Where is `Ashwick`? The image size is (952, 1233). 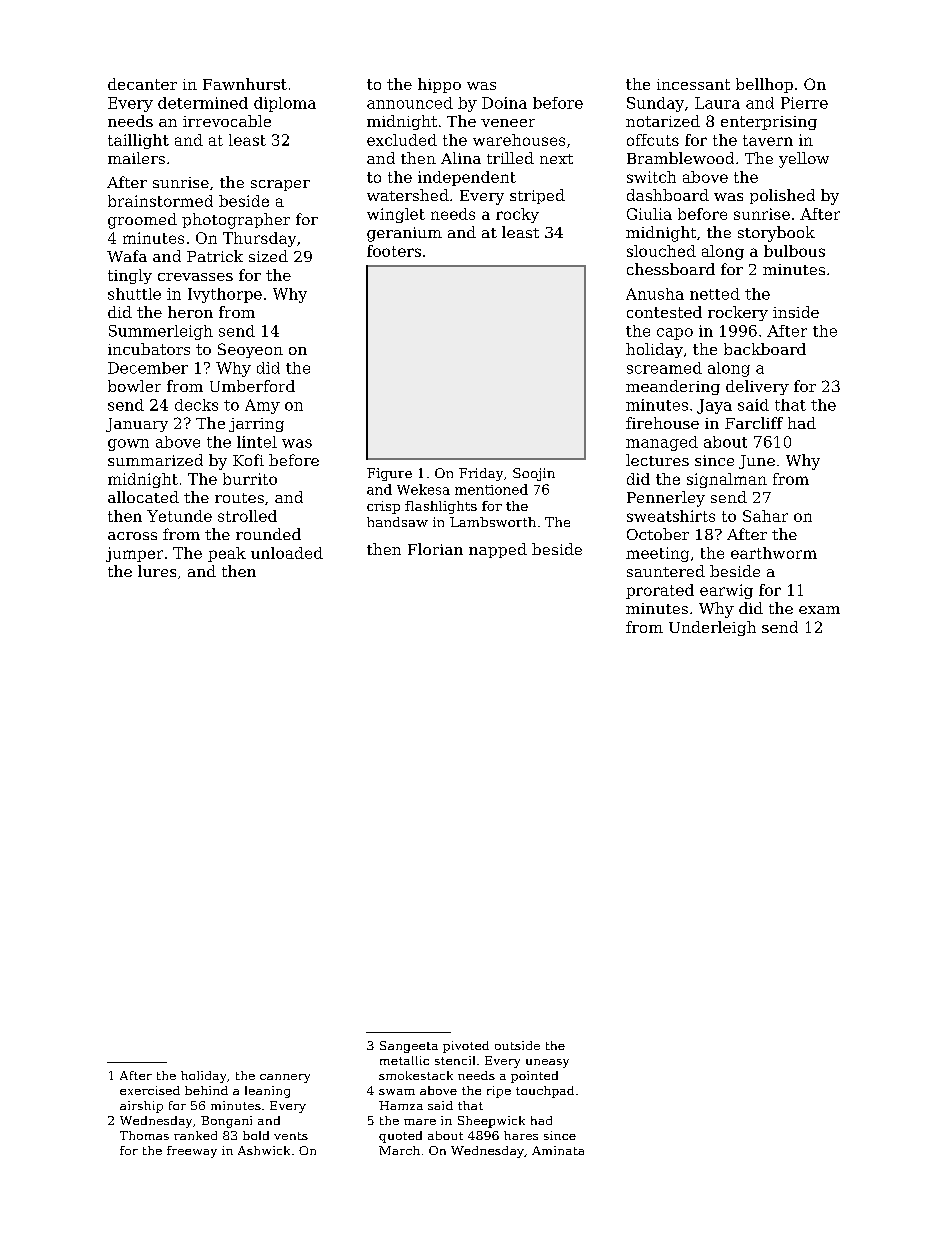
Ashwick is located at coordinates (264, 1150).
